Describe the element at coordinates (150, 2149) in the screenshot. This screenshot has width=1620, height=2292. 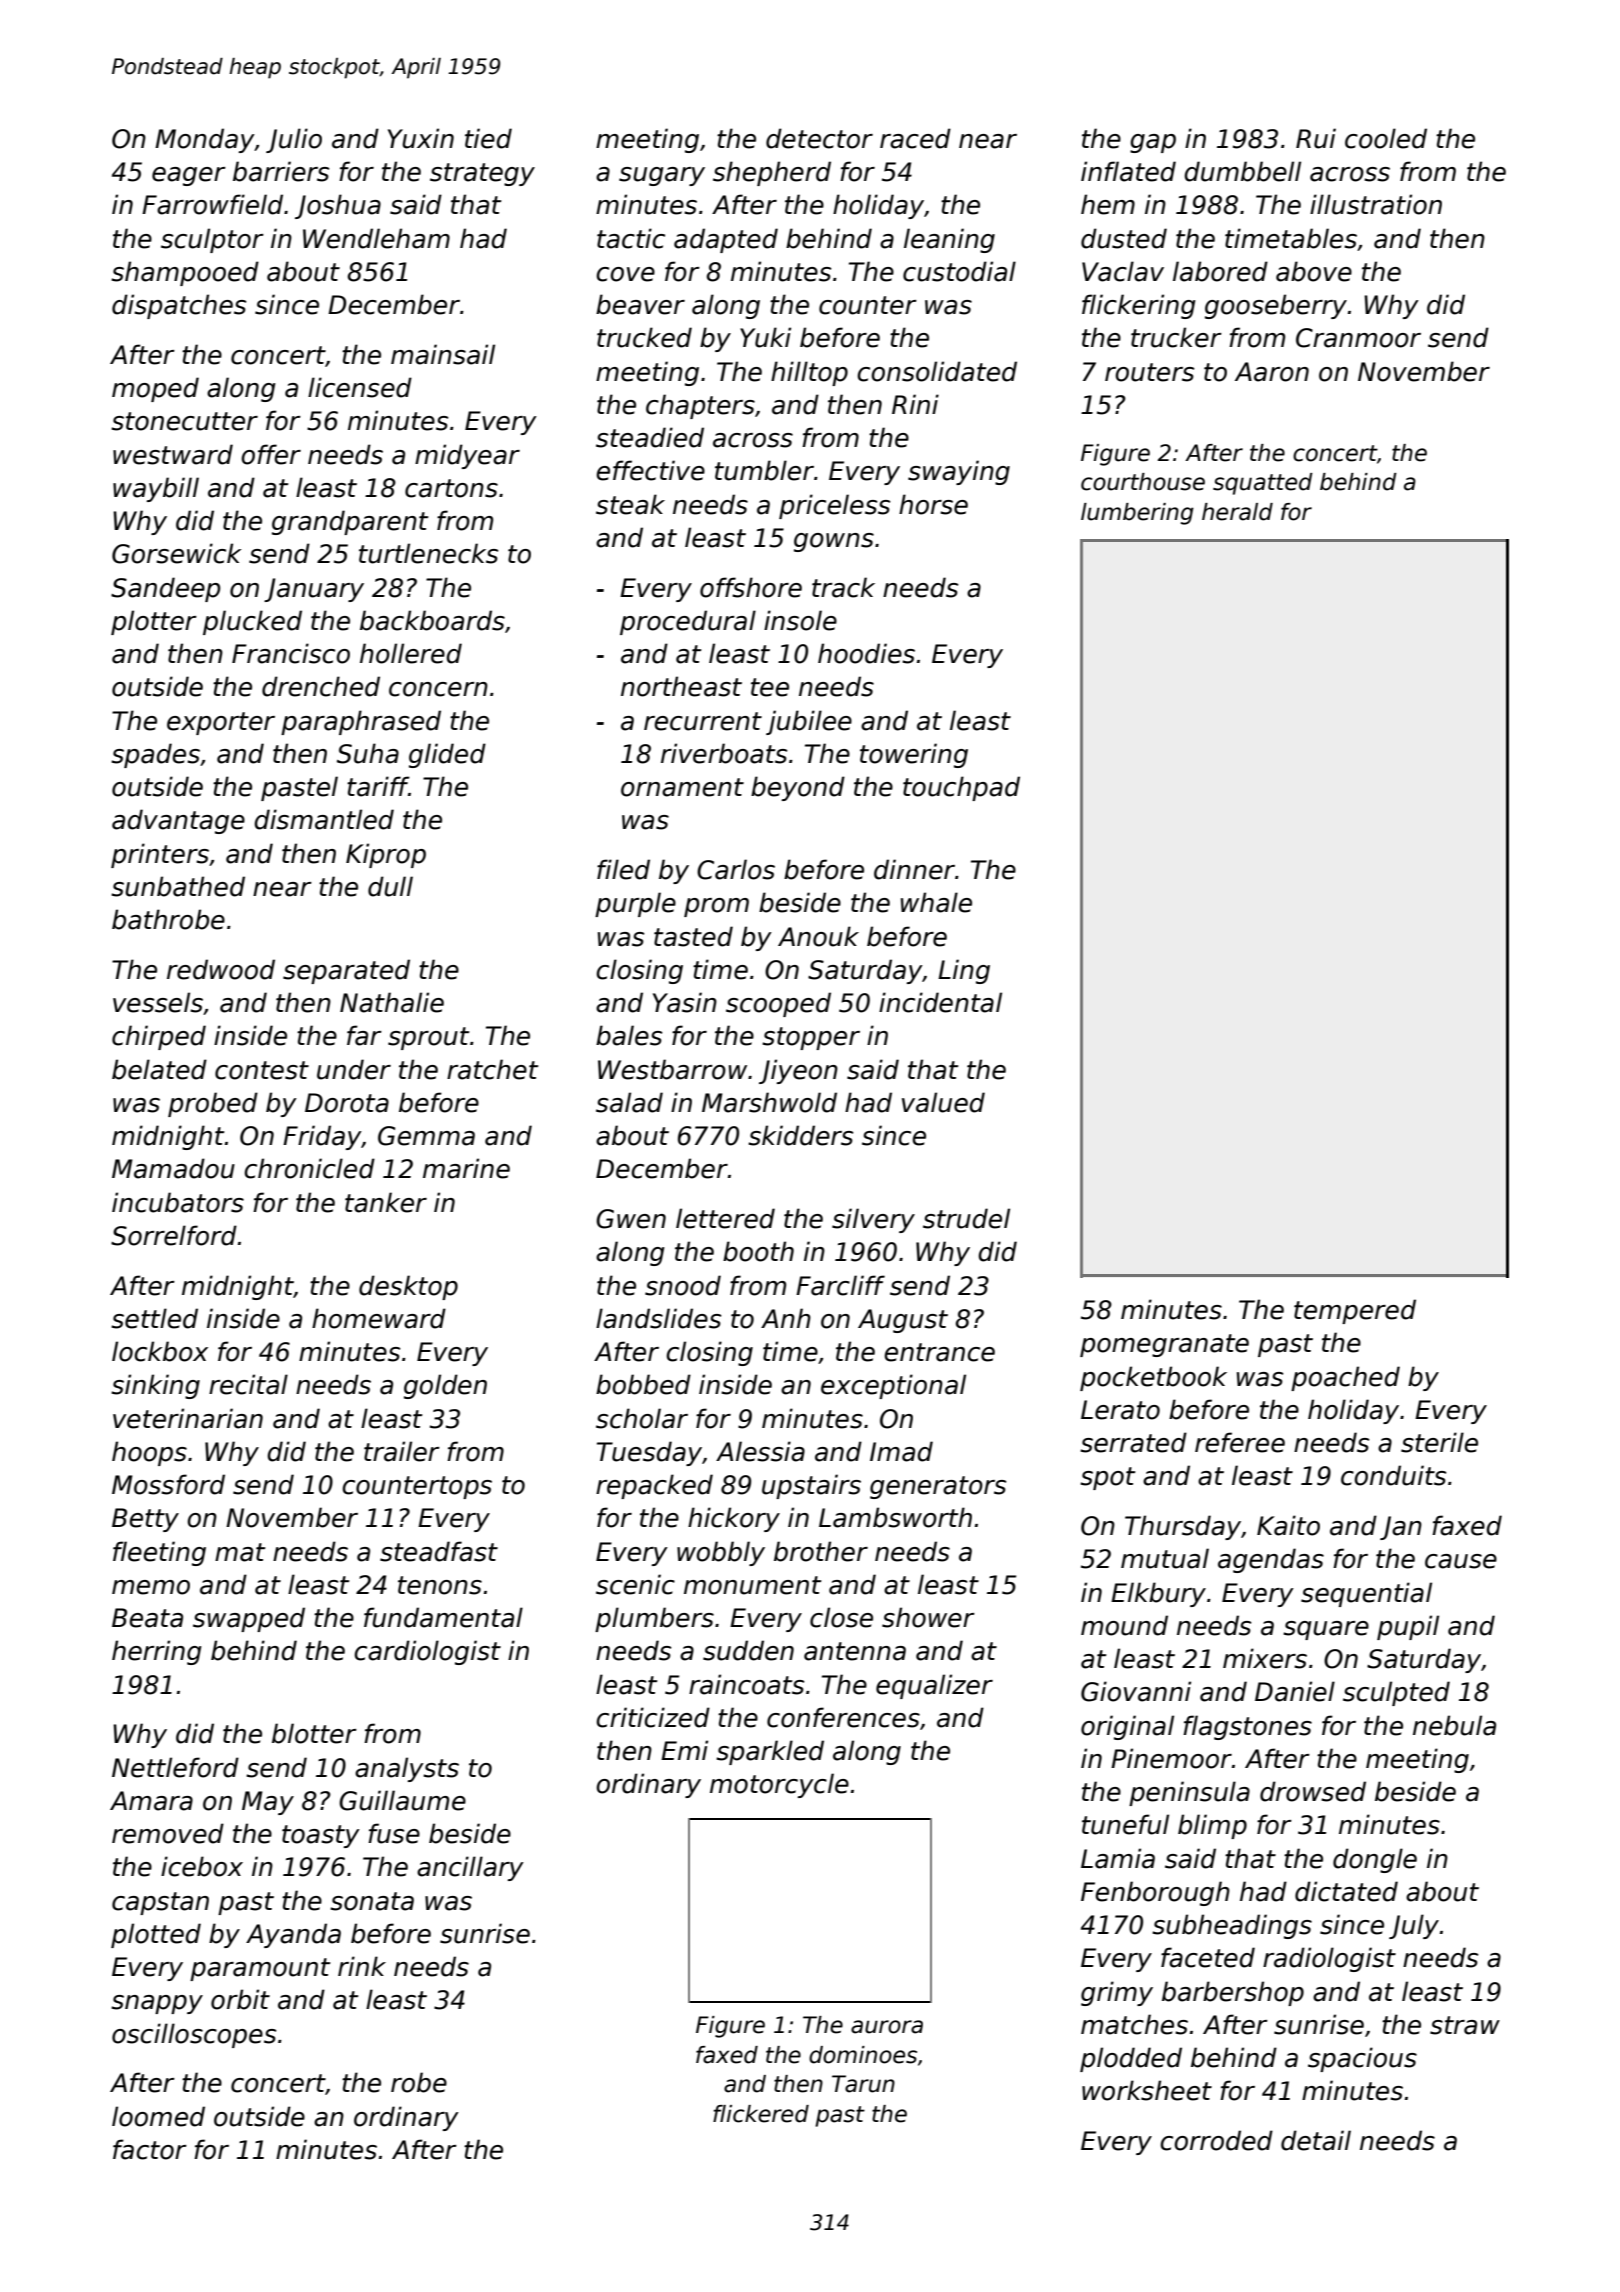
I see `factor` at that location.
